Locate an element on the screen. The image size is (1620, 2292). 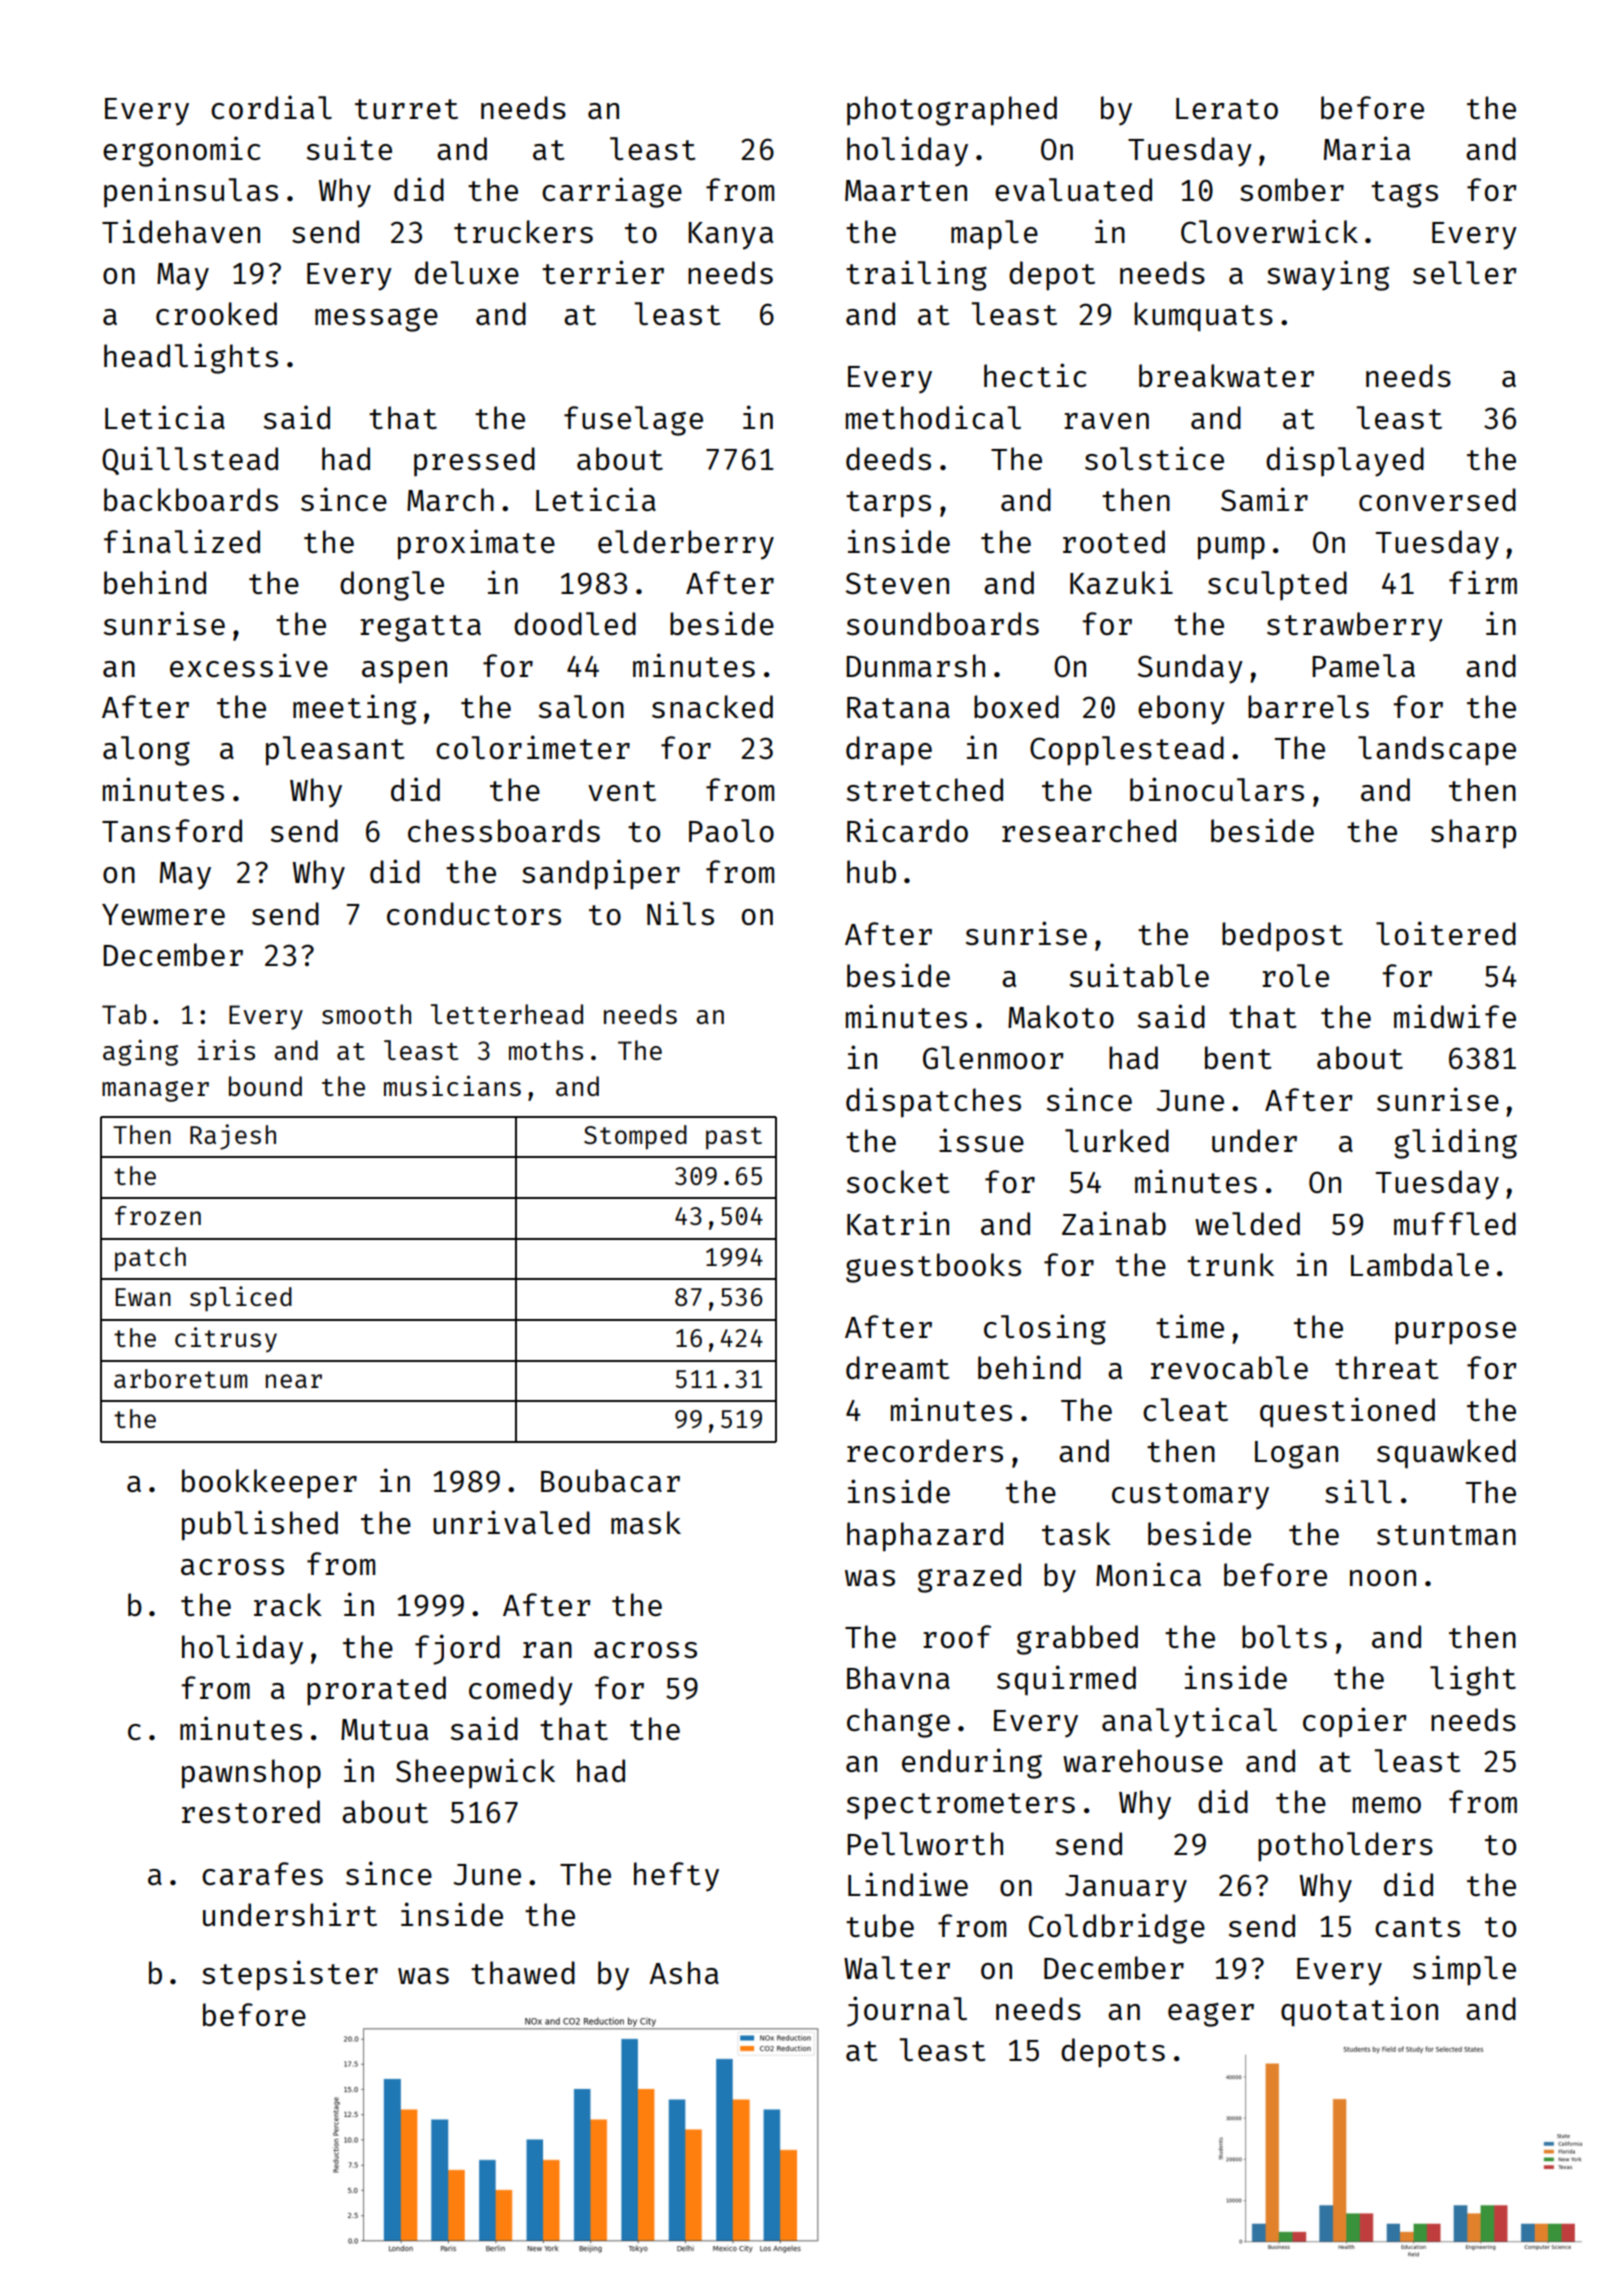
drape is located at coordinates (889, 751).
